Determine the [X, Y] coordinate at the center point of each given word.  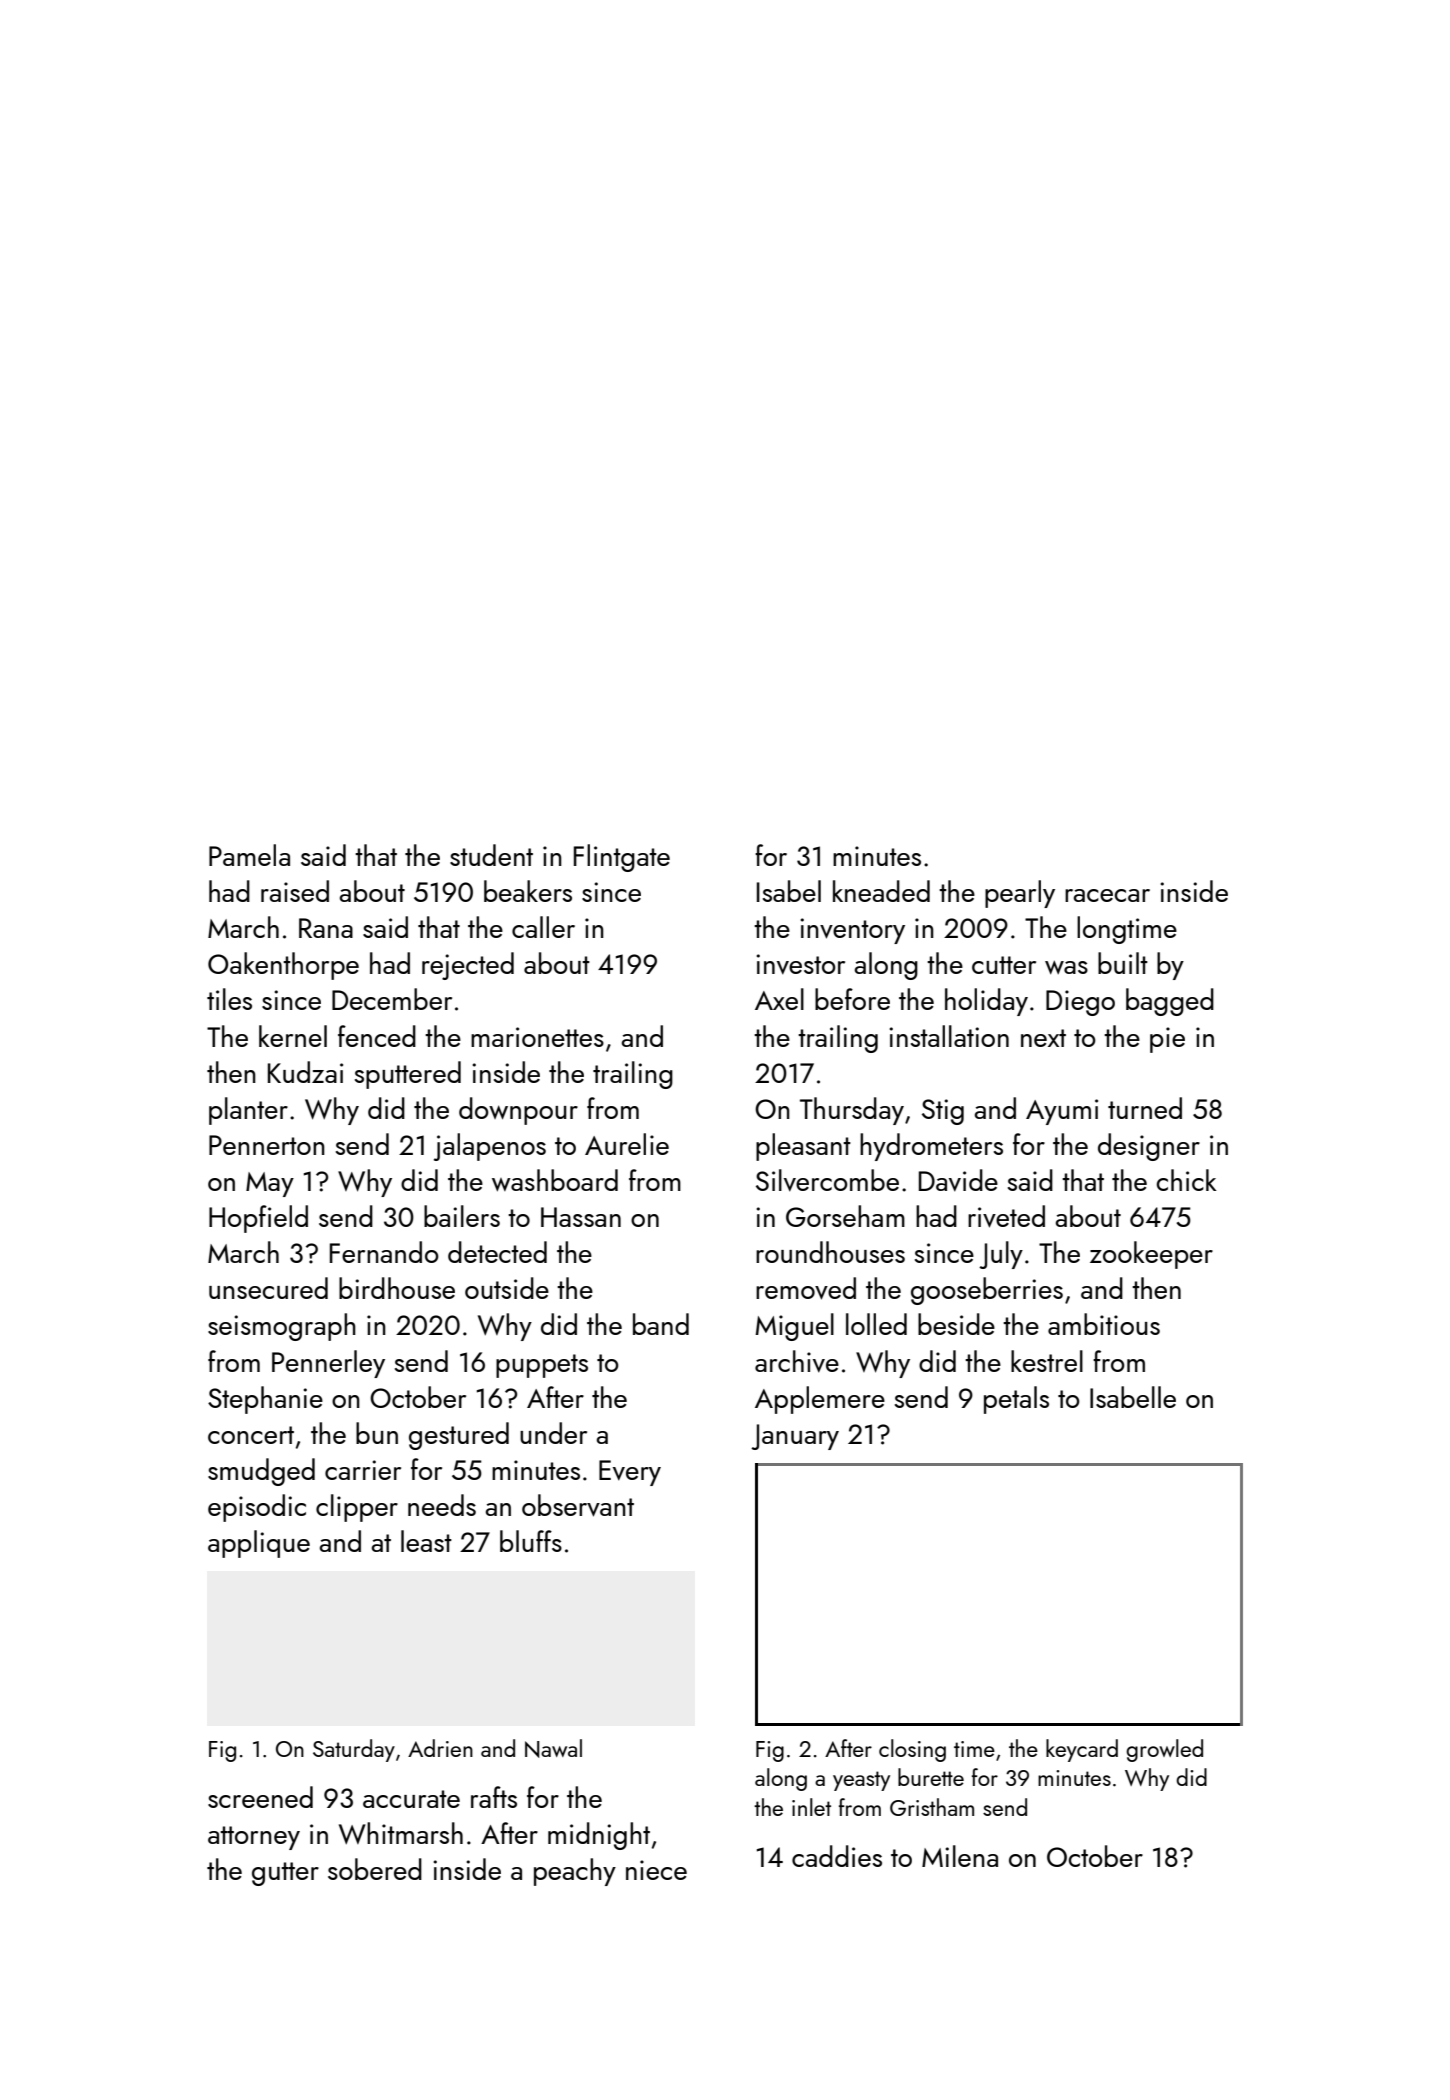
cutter [1004, 965]
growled [1164, 1750]
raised [295, 891]
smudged [261, 1472]
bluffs [531, 1541]
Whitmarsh [401, 1833]
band [661, 1324]
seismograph [282, 1327]
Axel [779, 999]
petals [1016, 1400]
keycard [1082, 1750]
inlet [811, 1807]
